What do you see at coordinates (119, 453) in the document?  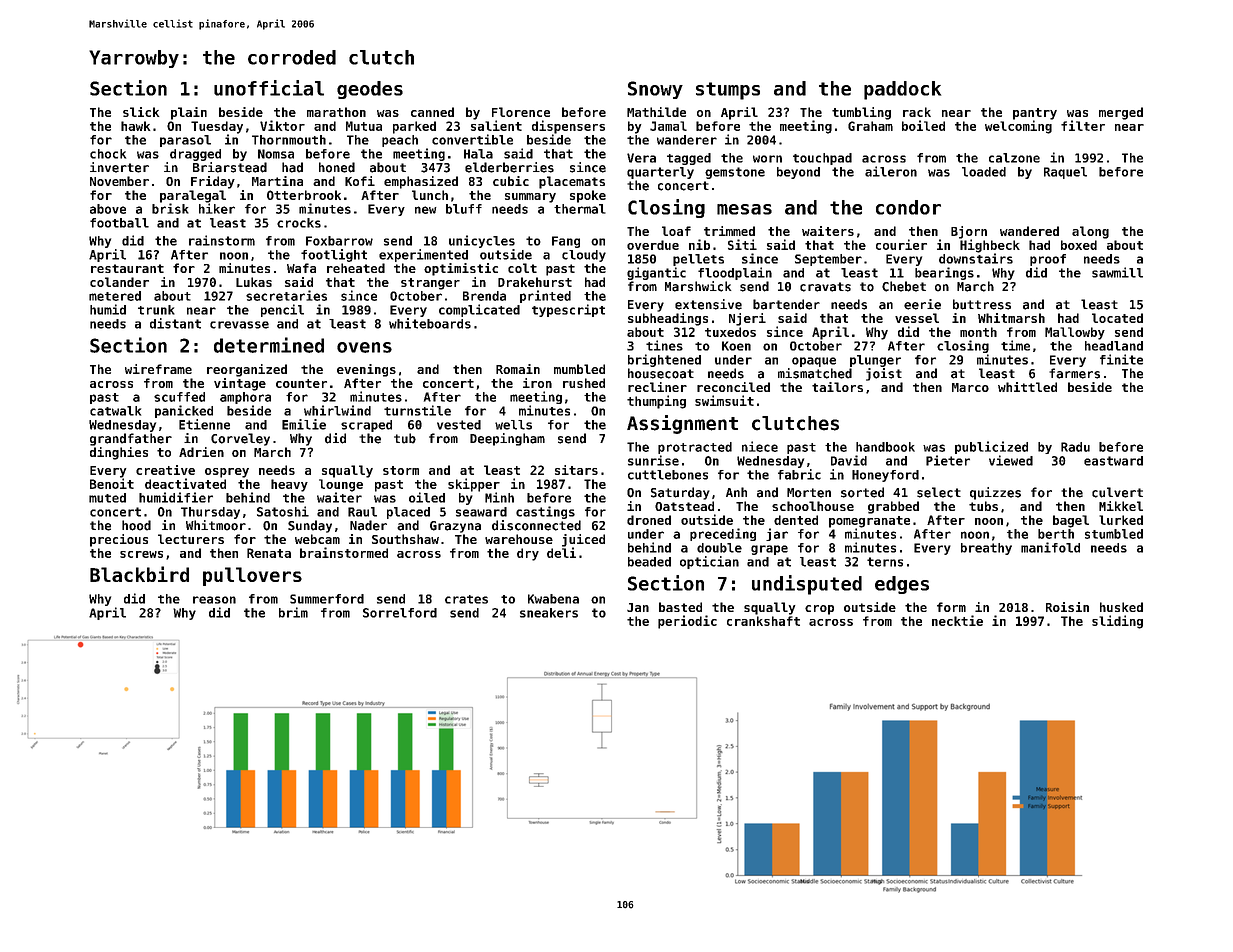 I see `dinghies` at bounding box center [119, 453].
